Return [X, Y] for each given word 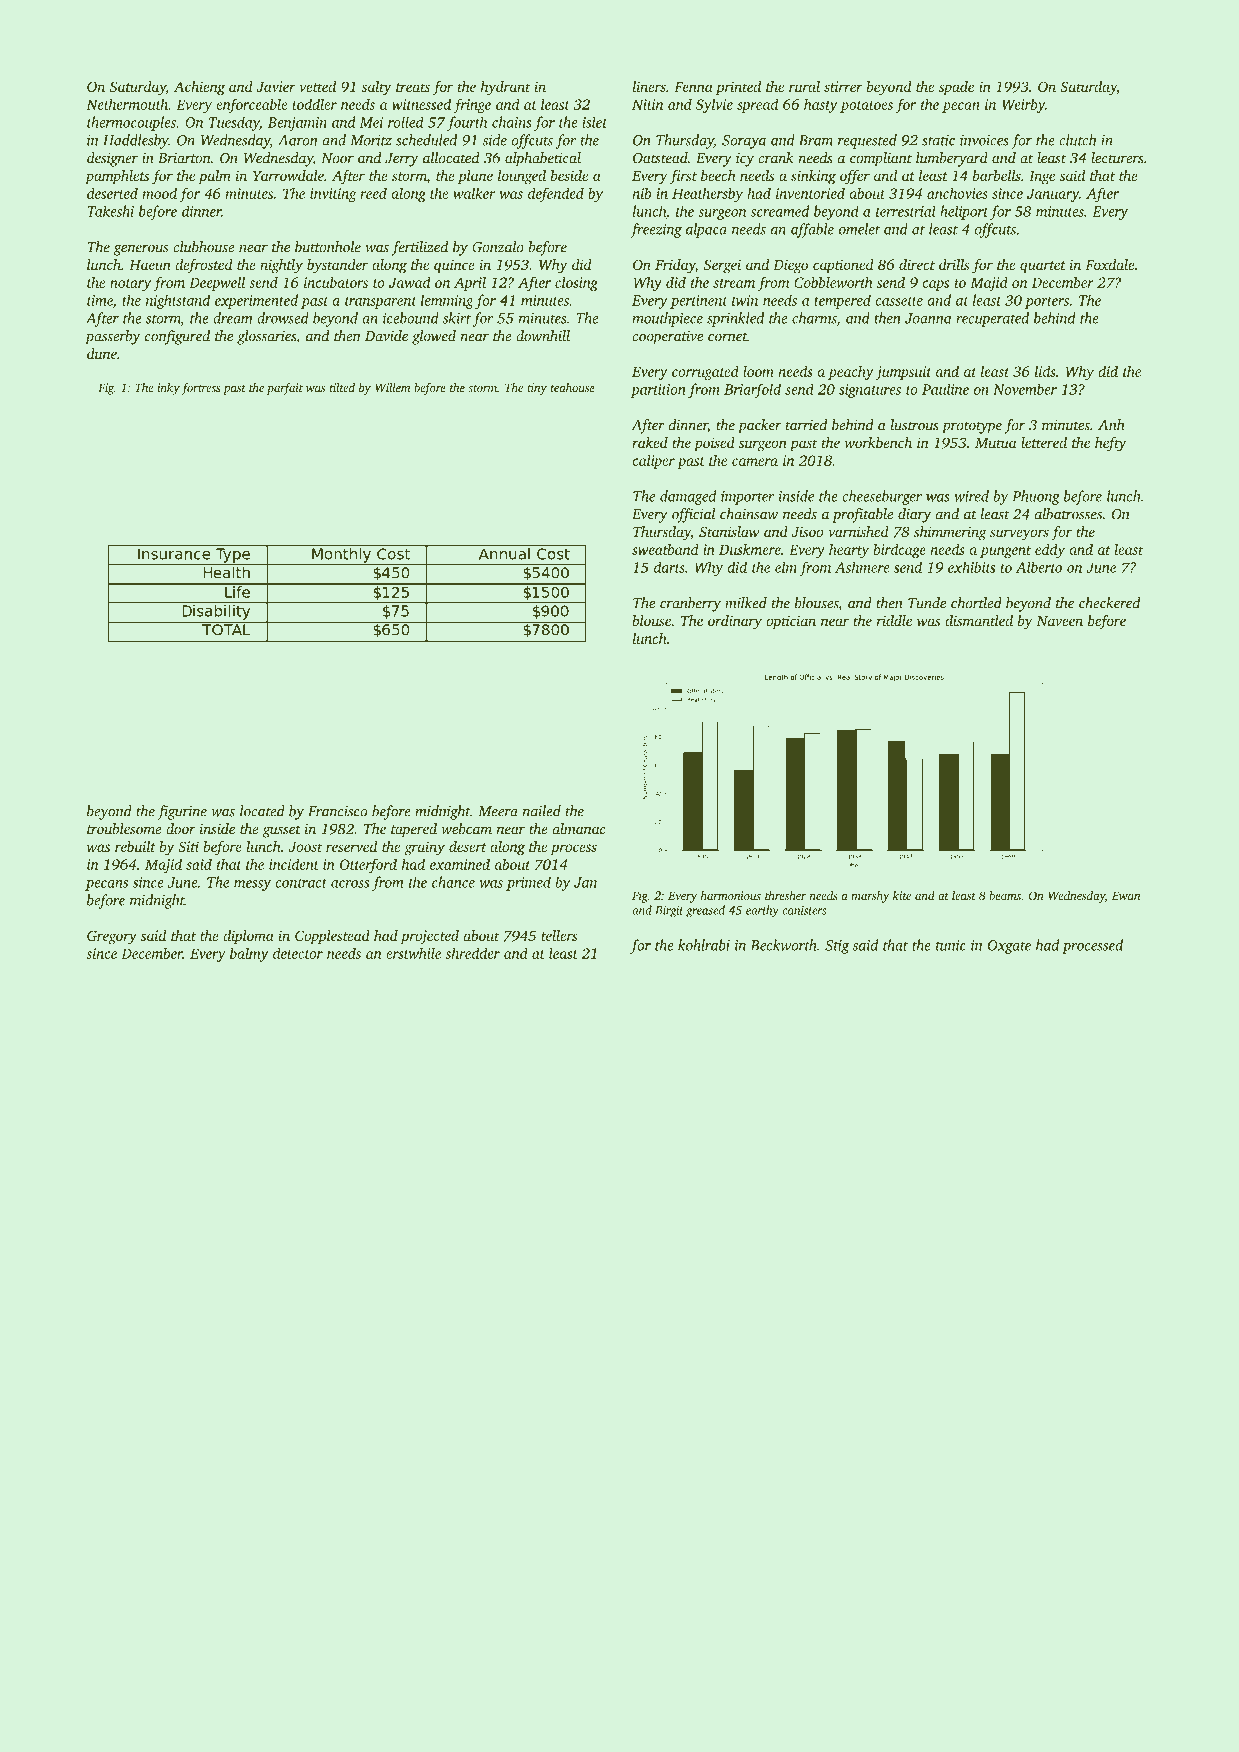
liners [649, 86]
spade [956, 88]
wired [971, 496]
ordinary [735, 622]
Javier [276, 86]
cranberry [690, 604]
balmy [249, 954]
